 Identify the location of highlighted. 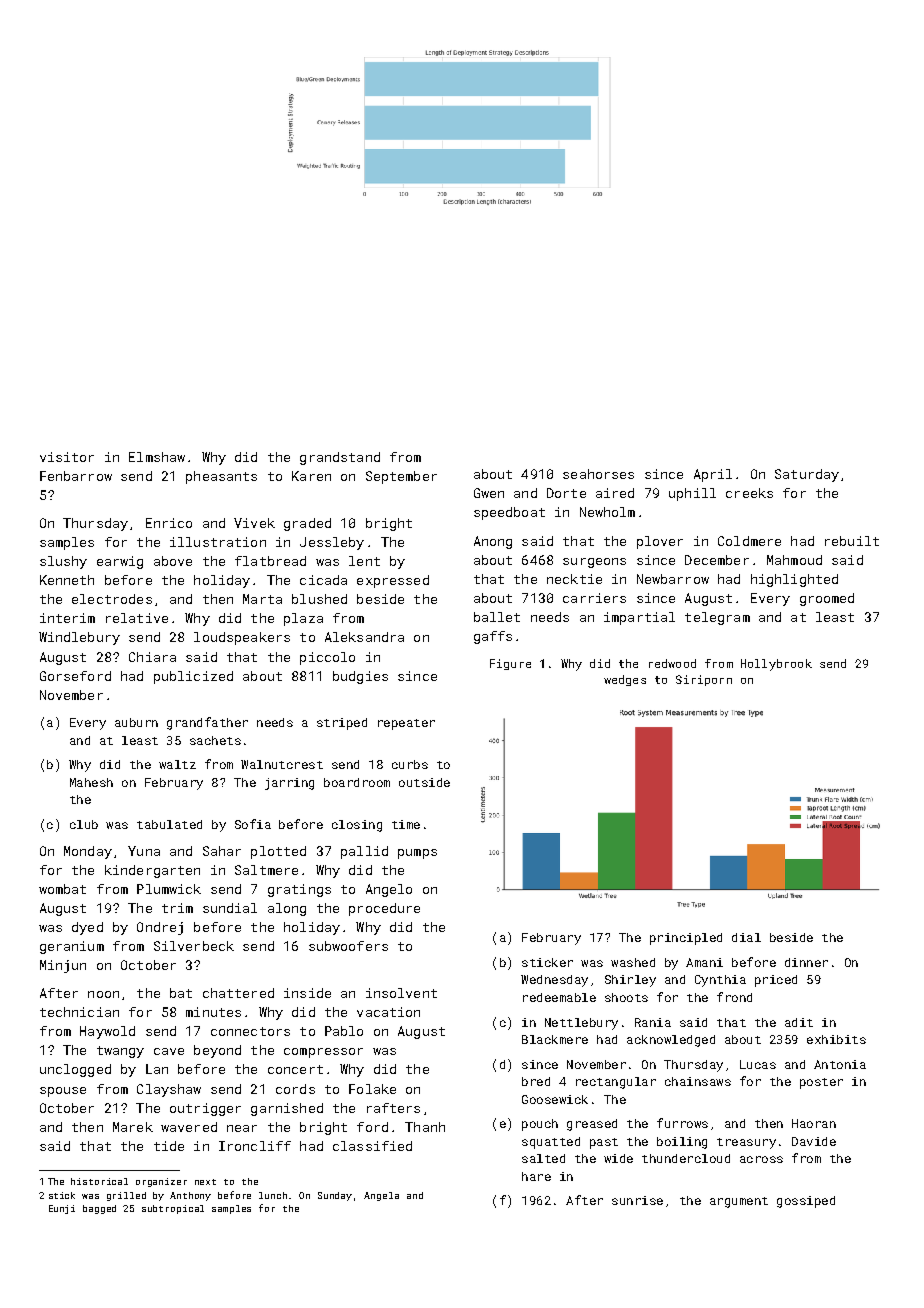
(794, 580).
